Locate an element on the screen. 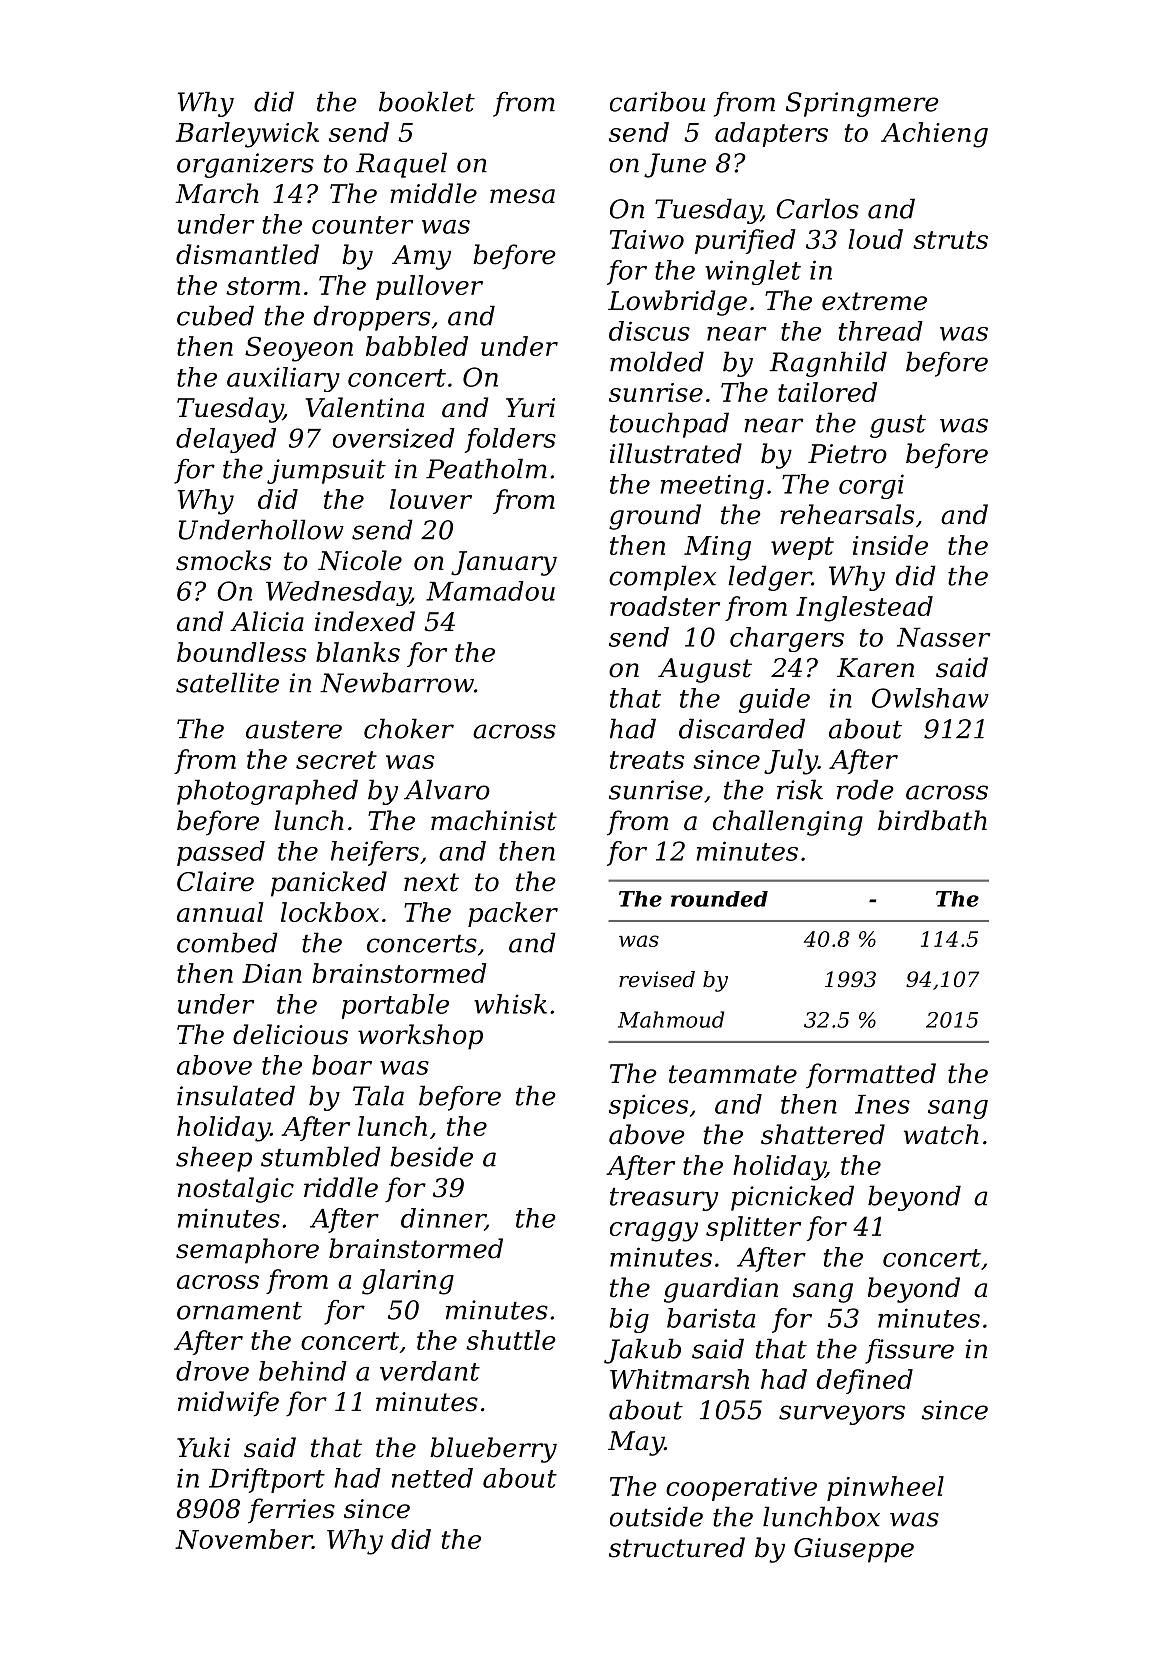 The width and height of the screenshot is (1165, 1654). surveyors is located at coordinates (842, 1415).
